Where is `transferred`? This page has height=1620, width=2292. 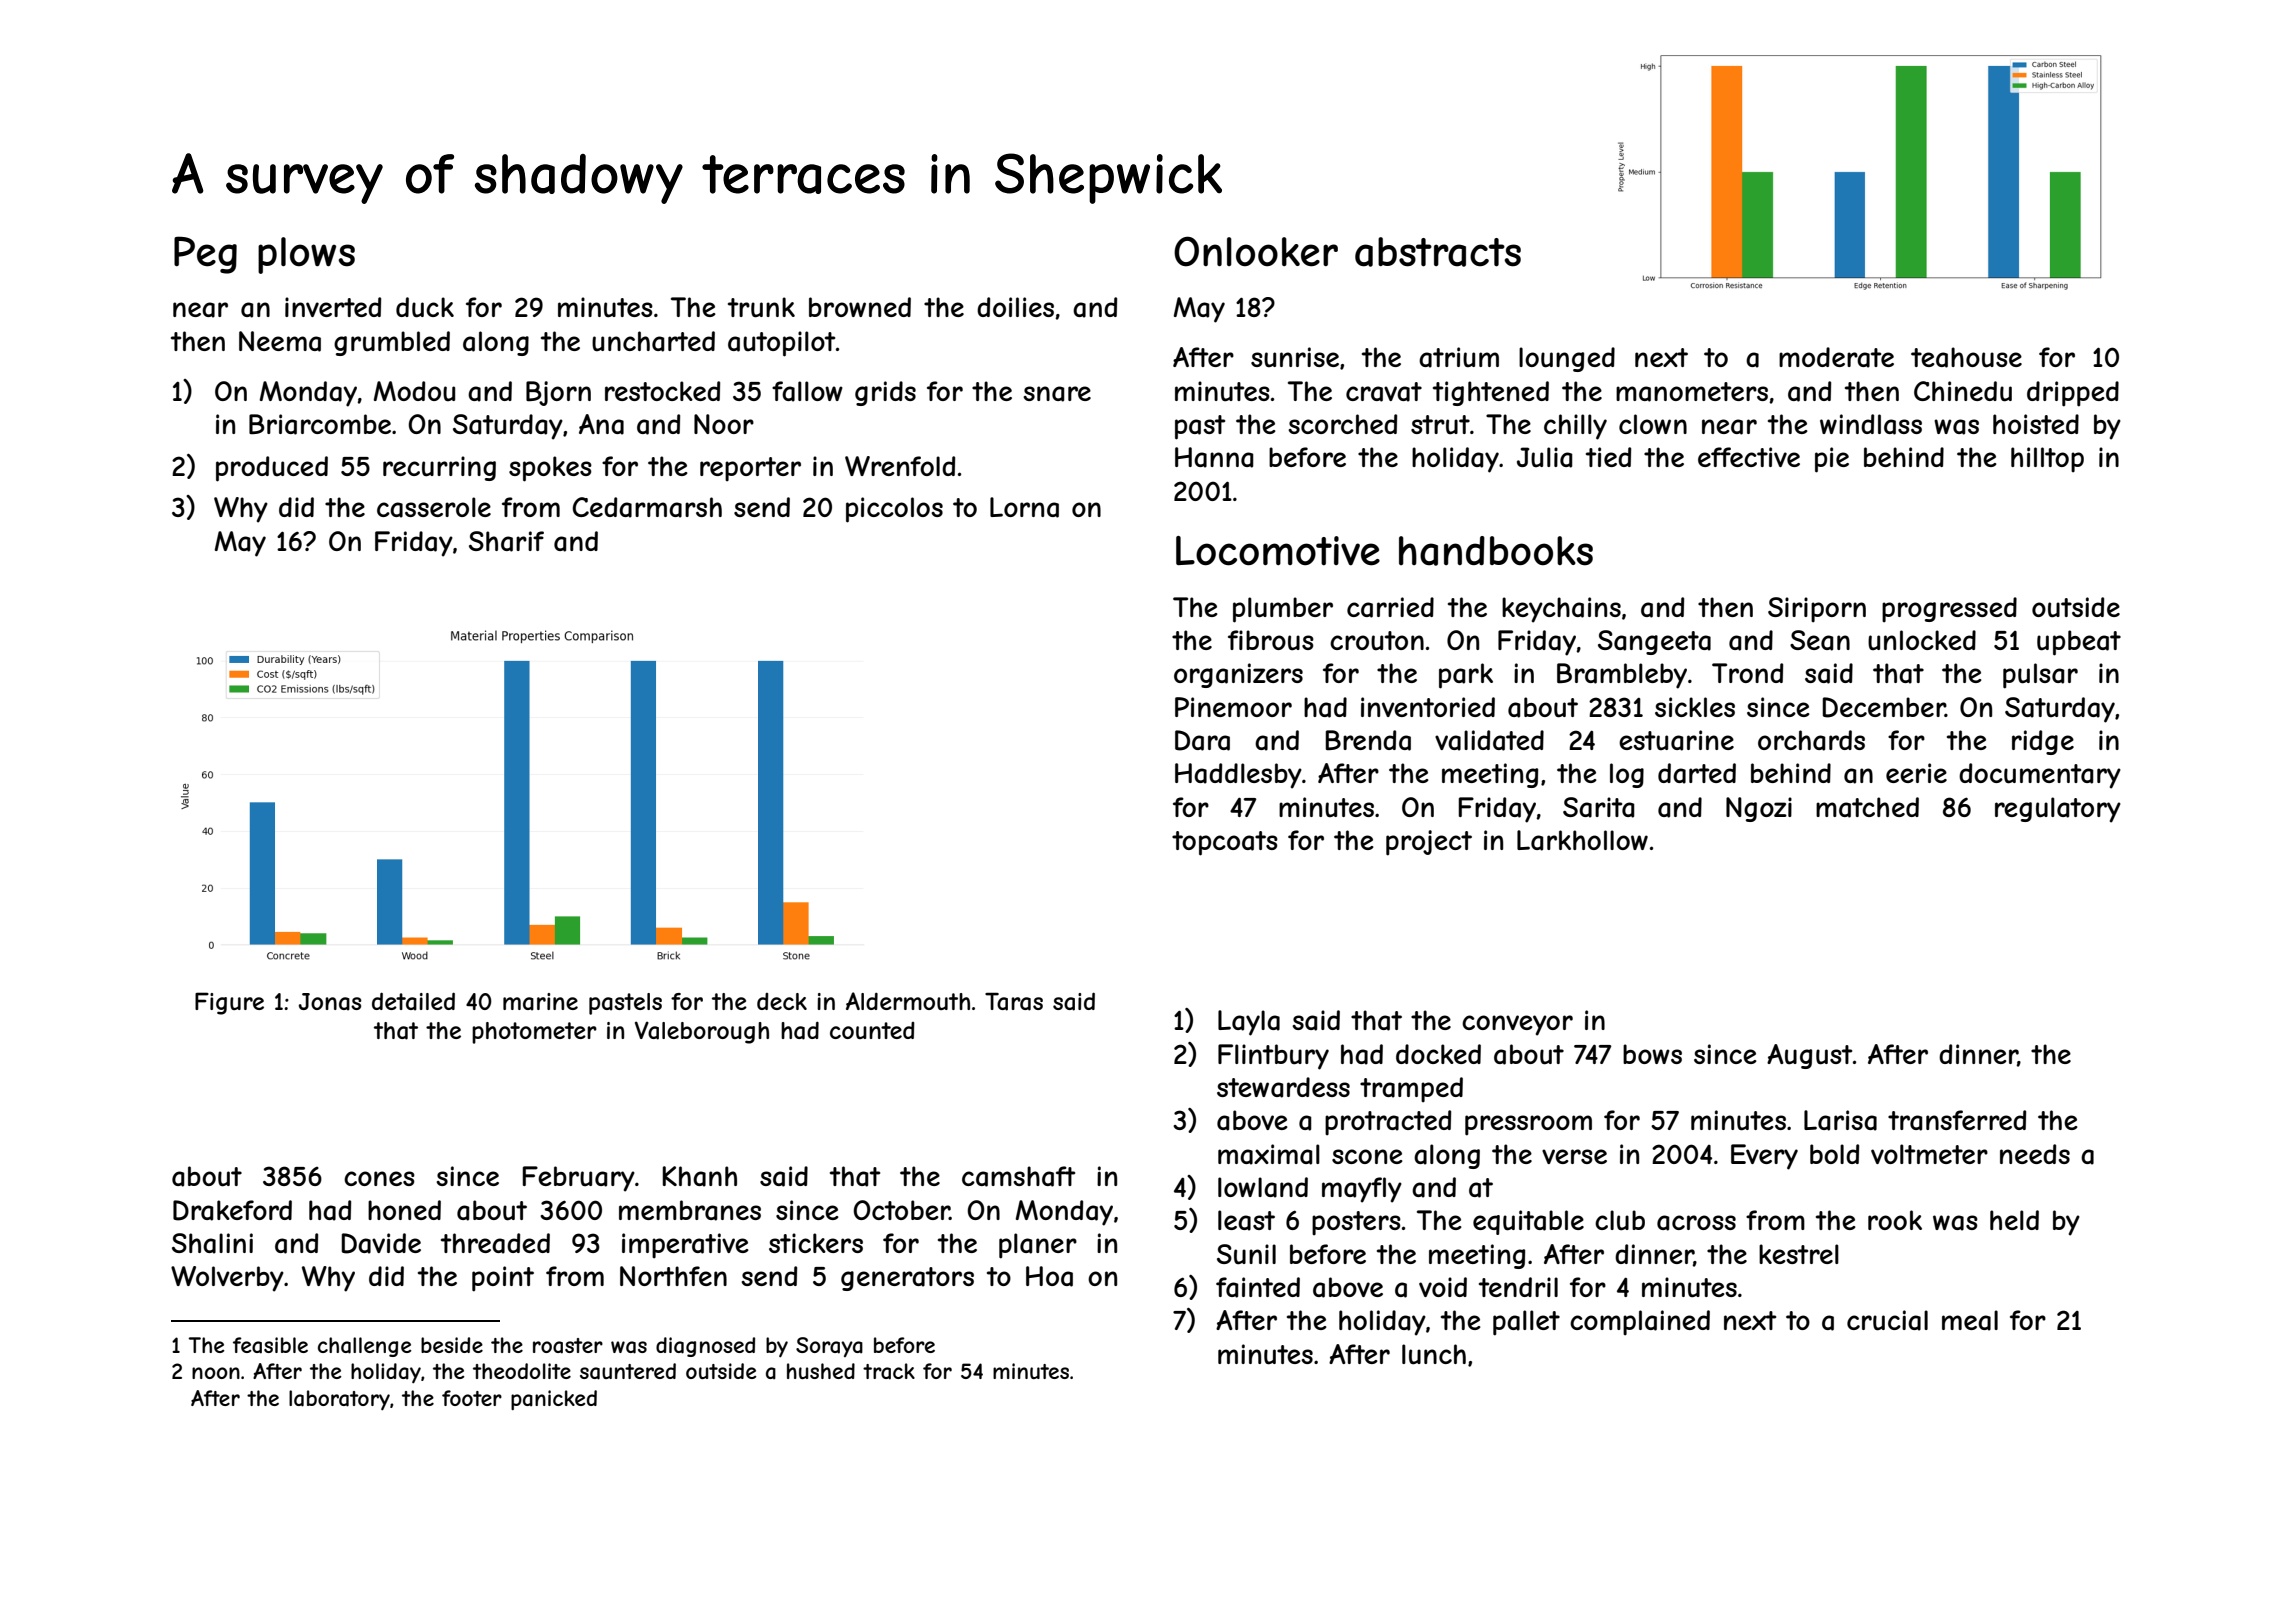
transferred is located at coordinates (1957, 1120).
